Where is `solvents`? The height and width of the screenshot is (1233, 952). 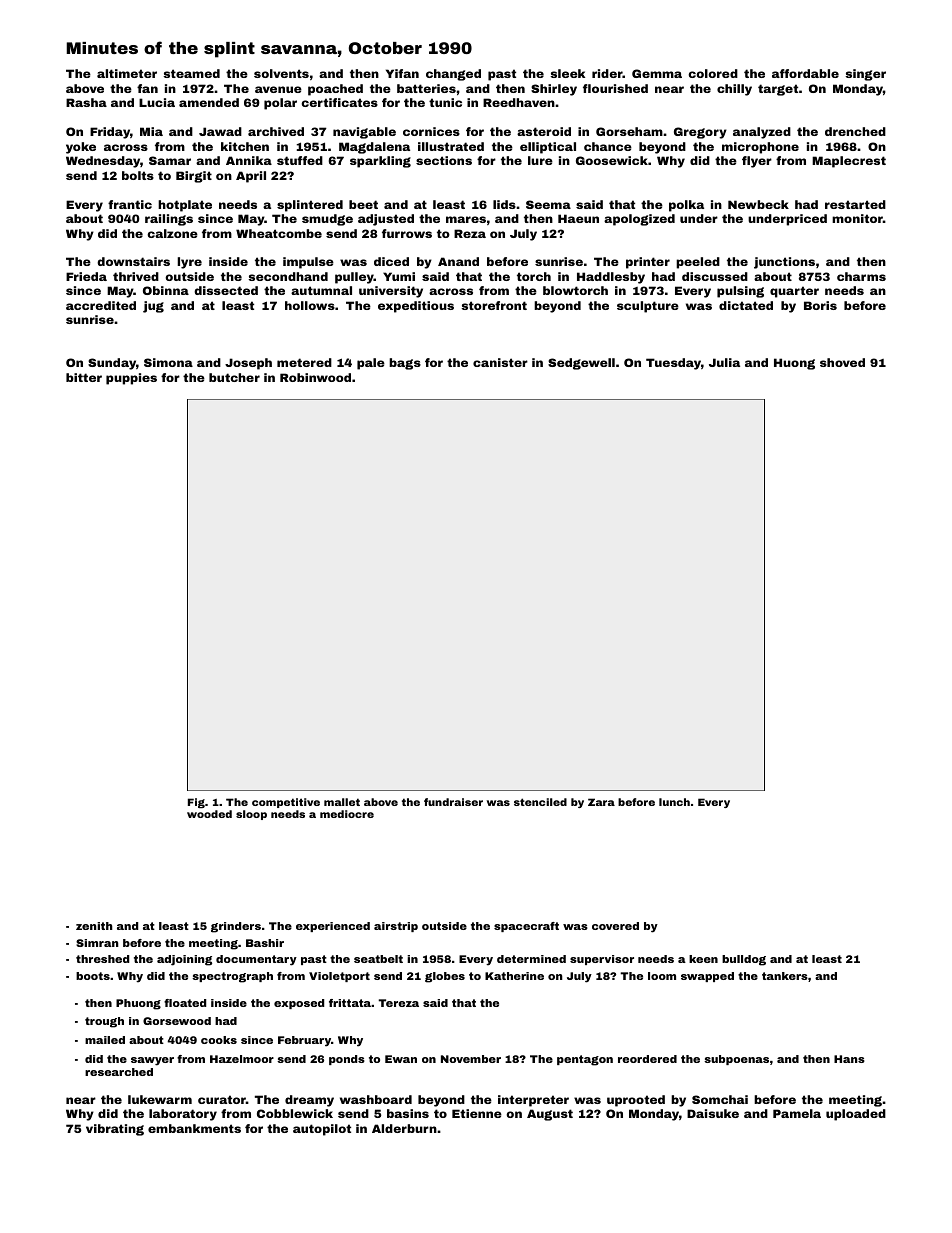 solvents is located at coordinates (281, 73).
